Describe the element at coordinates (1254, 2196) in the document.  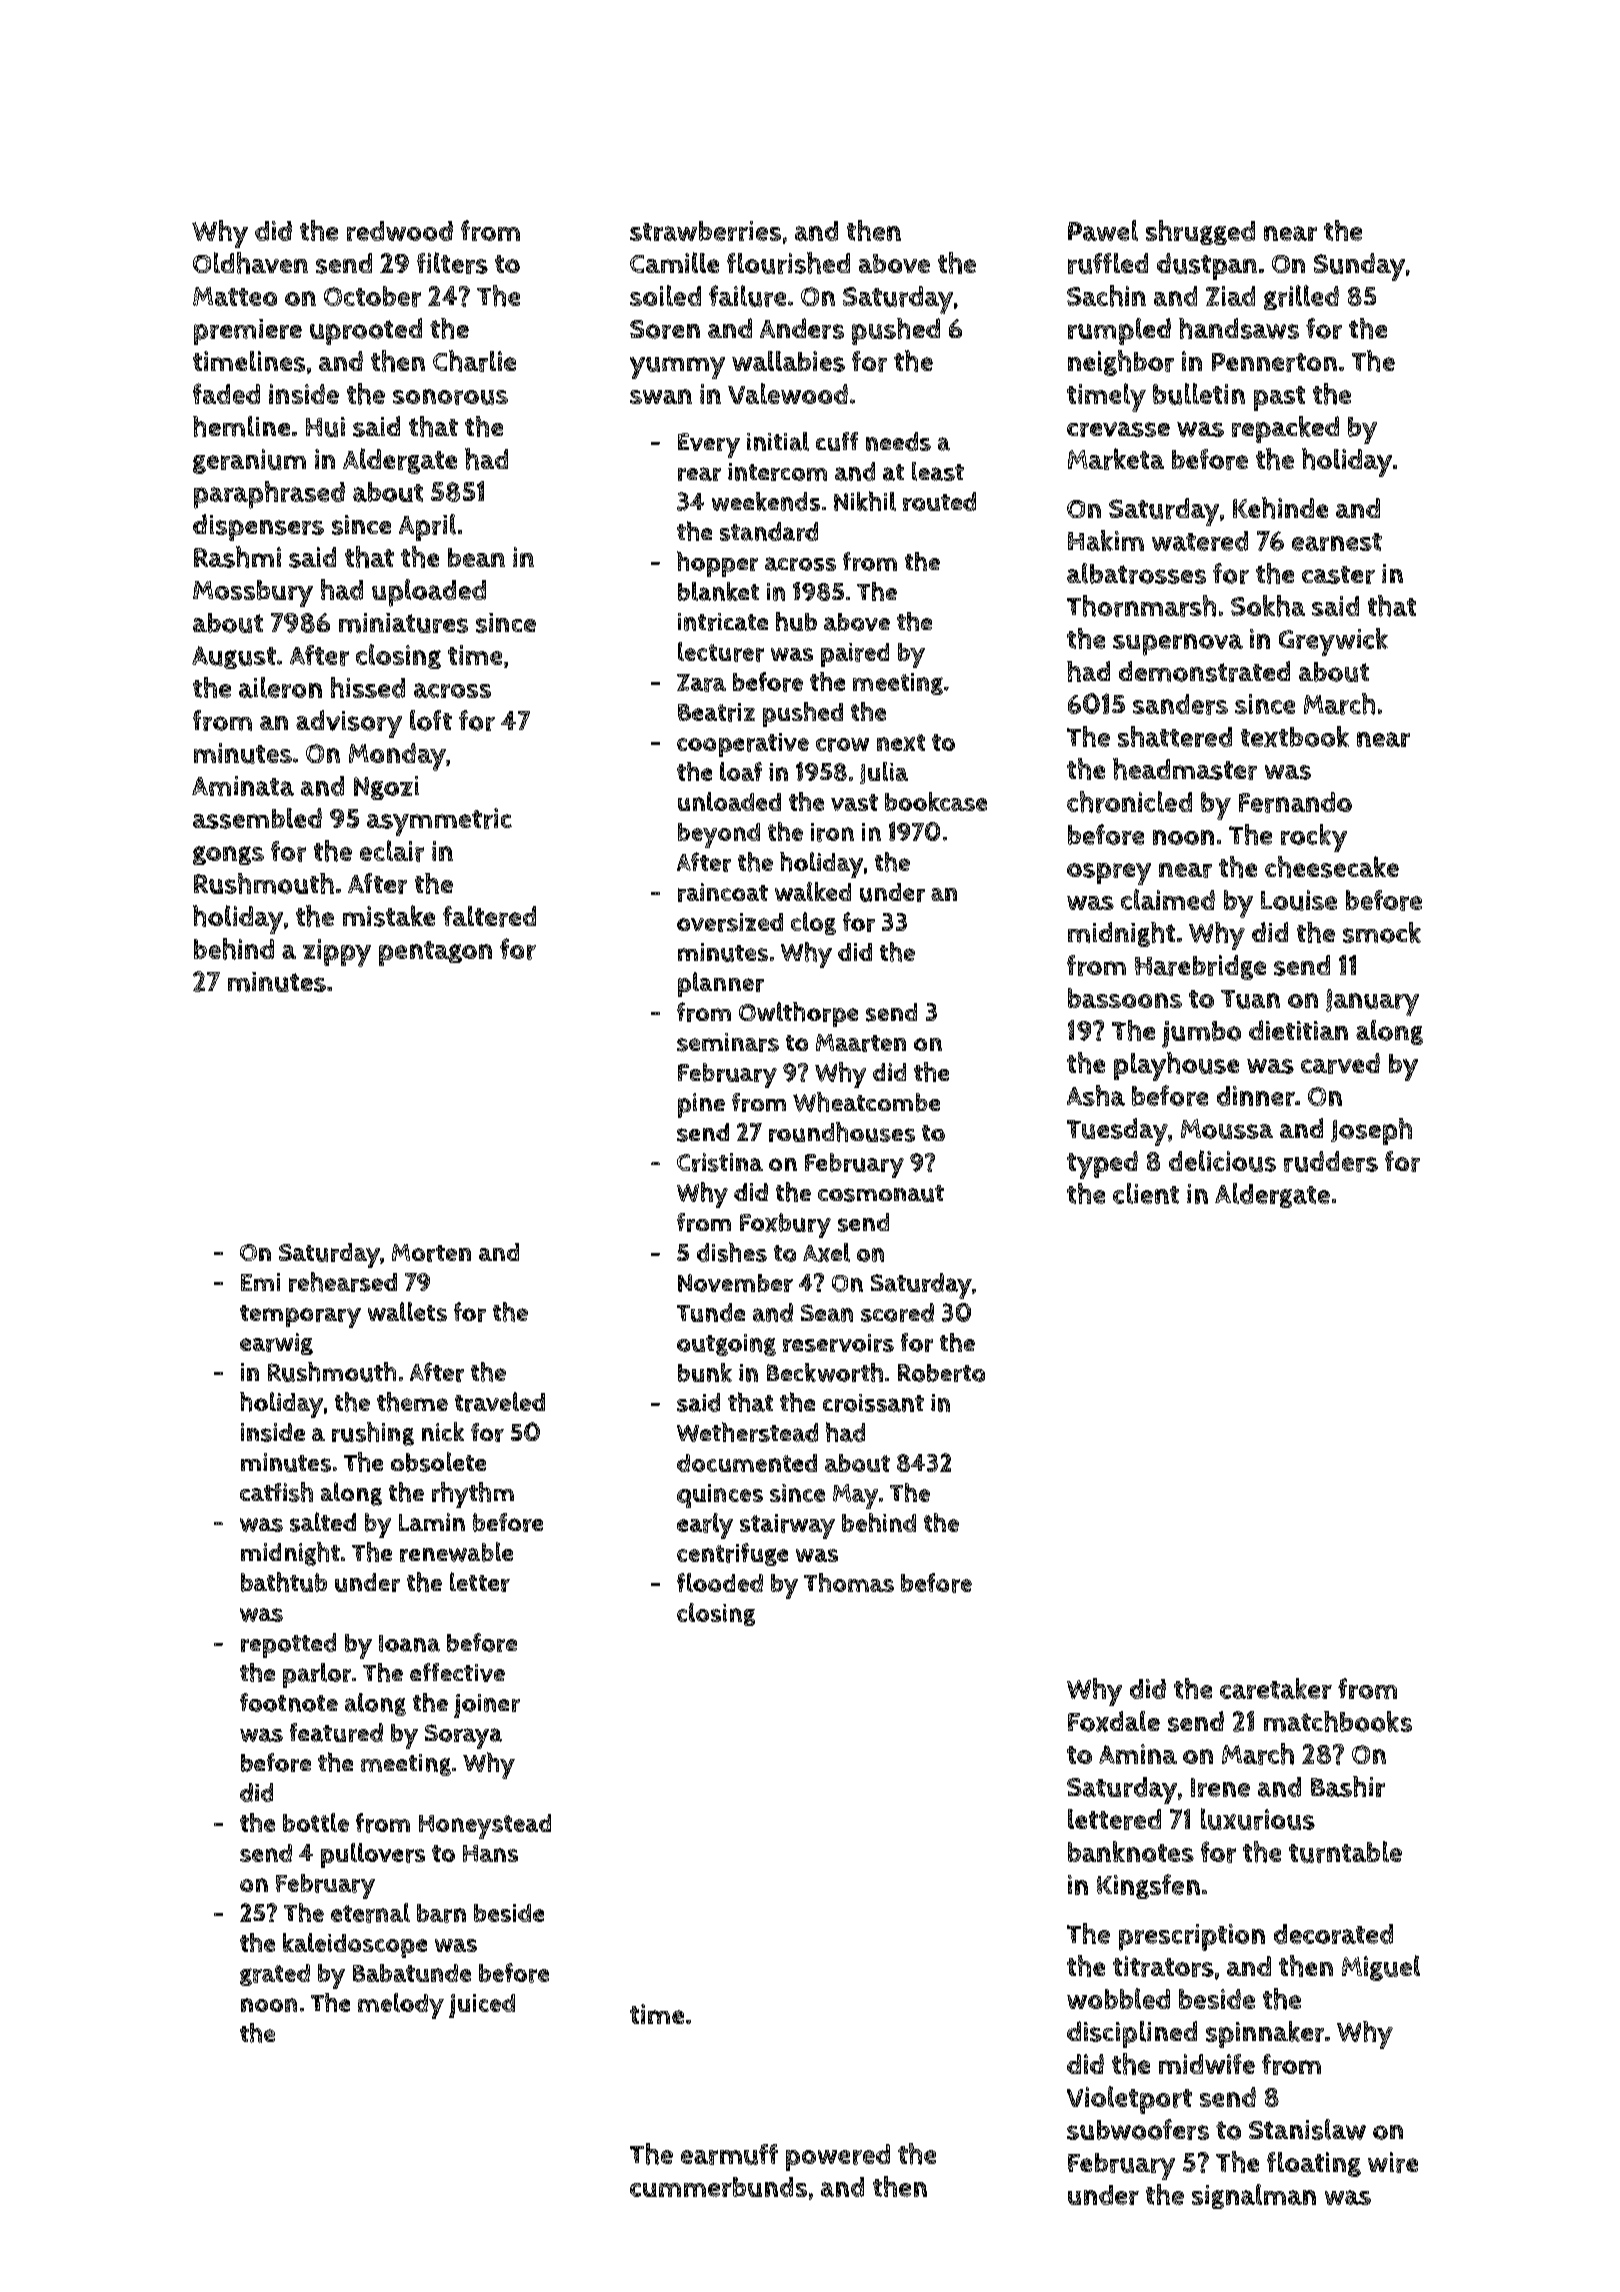
I see `signalman` at that location.
